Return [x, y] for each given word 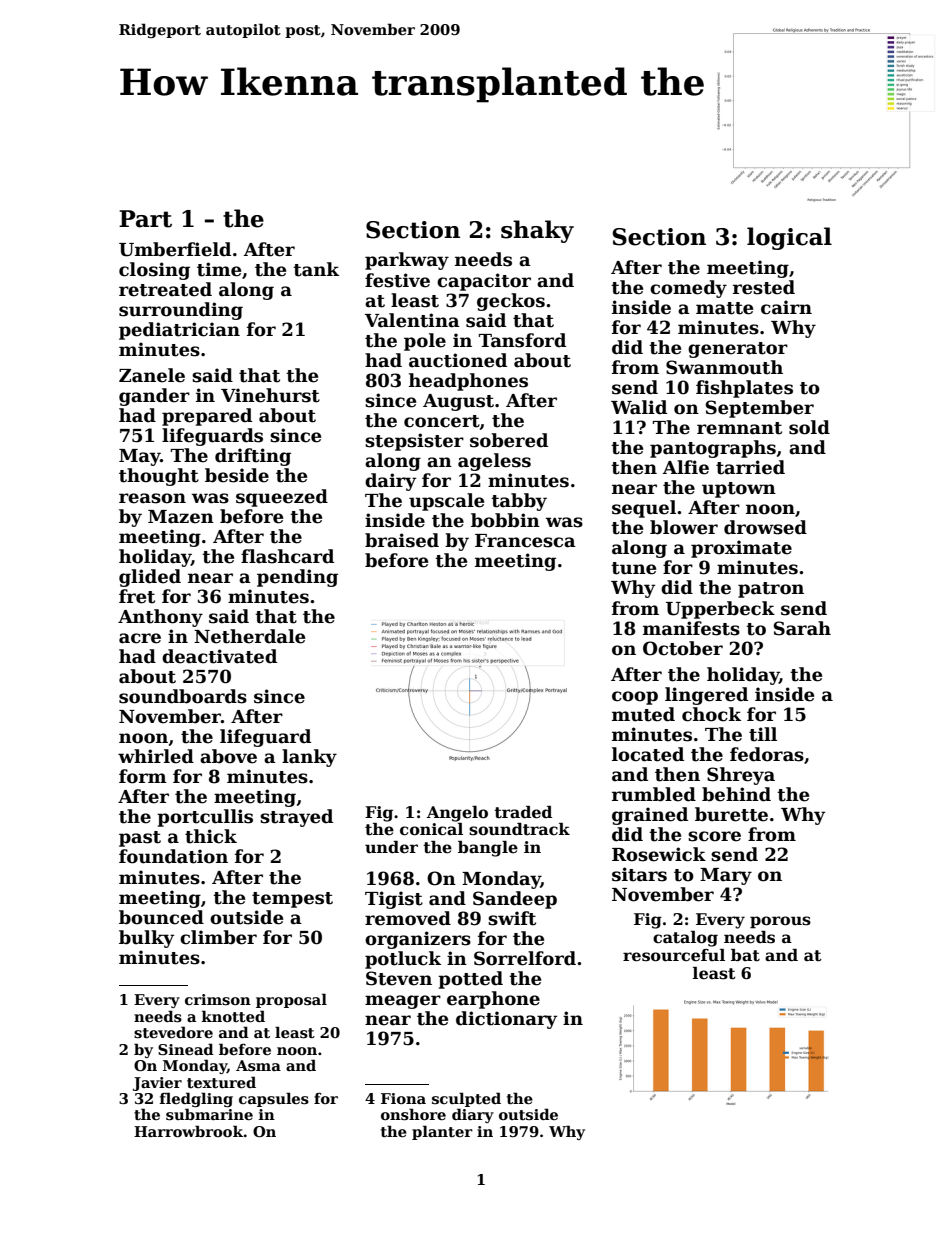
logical [789, 238]
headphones [468, 382]
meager [403, 1002]
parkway [407, 261]
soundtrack [519, 829]
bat [745, 955]
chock [711, 714]
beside [237, 475]
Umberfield [175, 249]
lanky [309, 758]
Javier [157, 1084]
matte [724, 308]
